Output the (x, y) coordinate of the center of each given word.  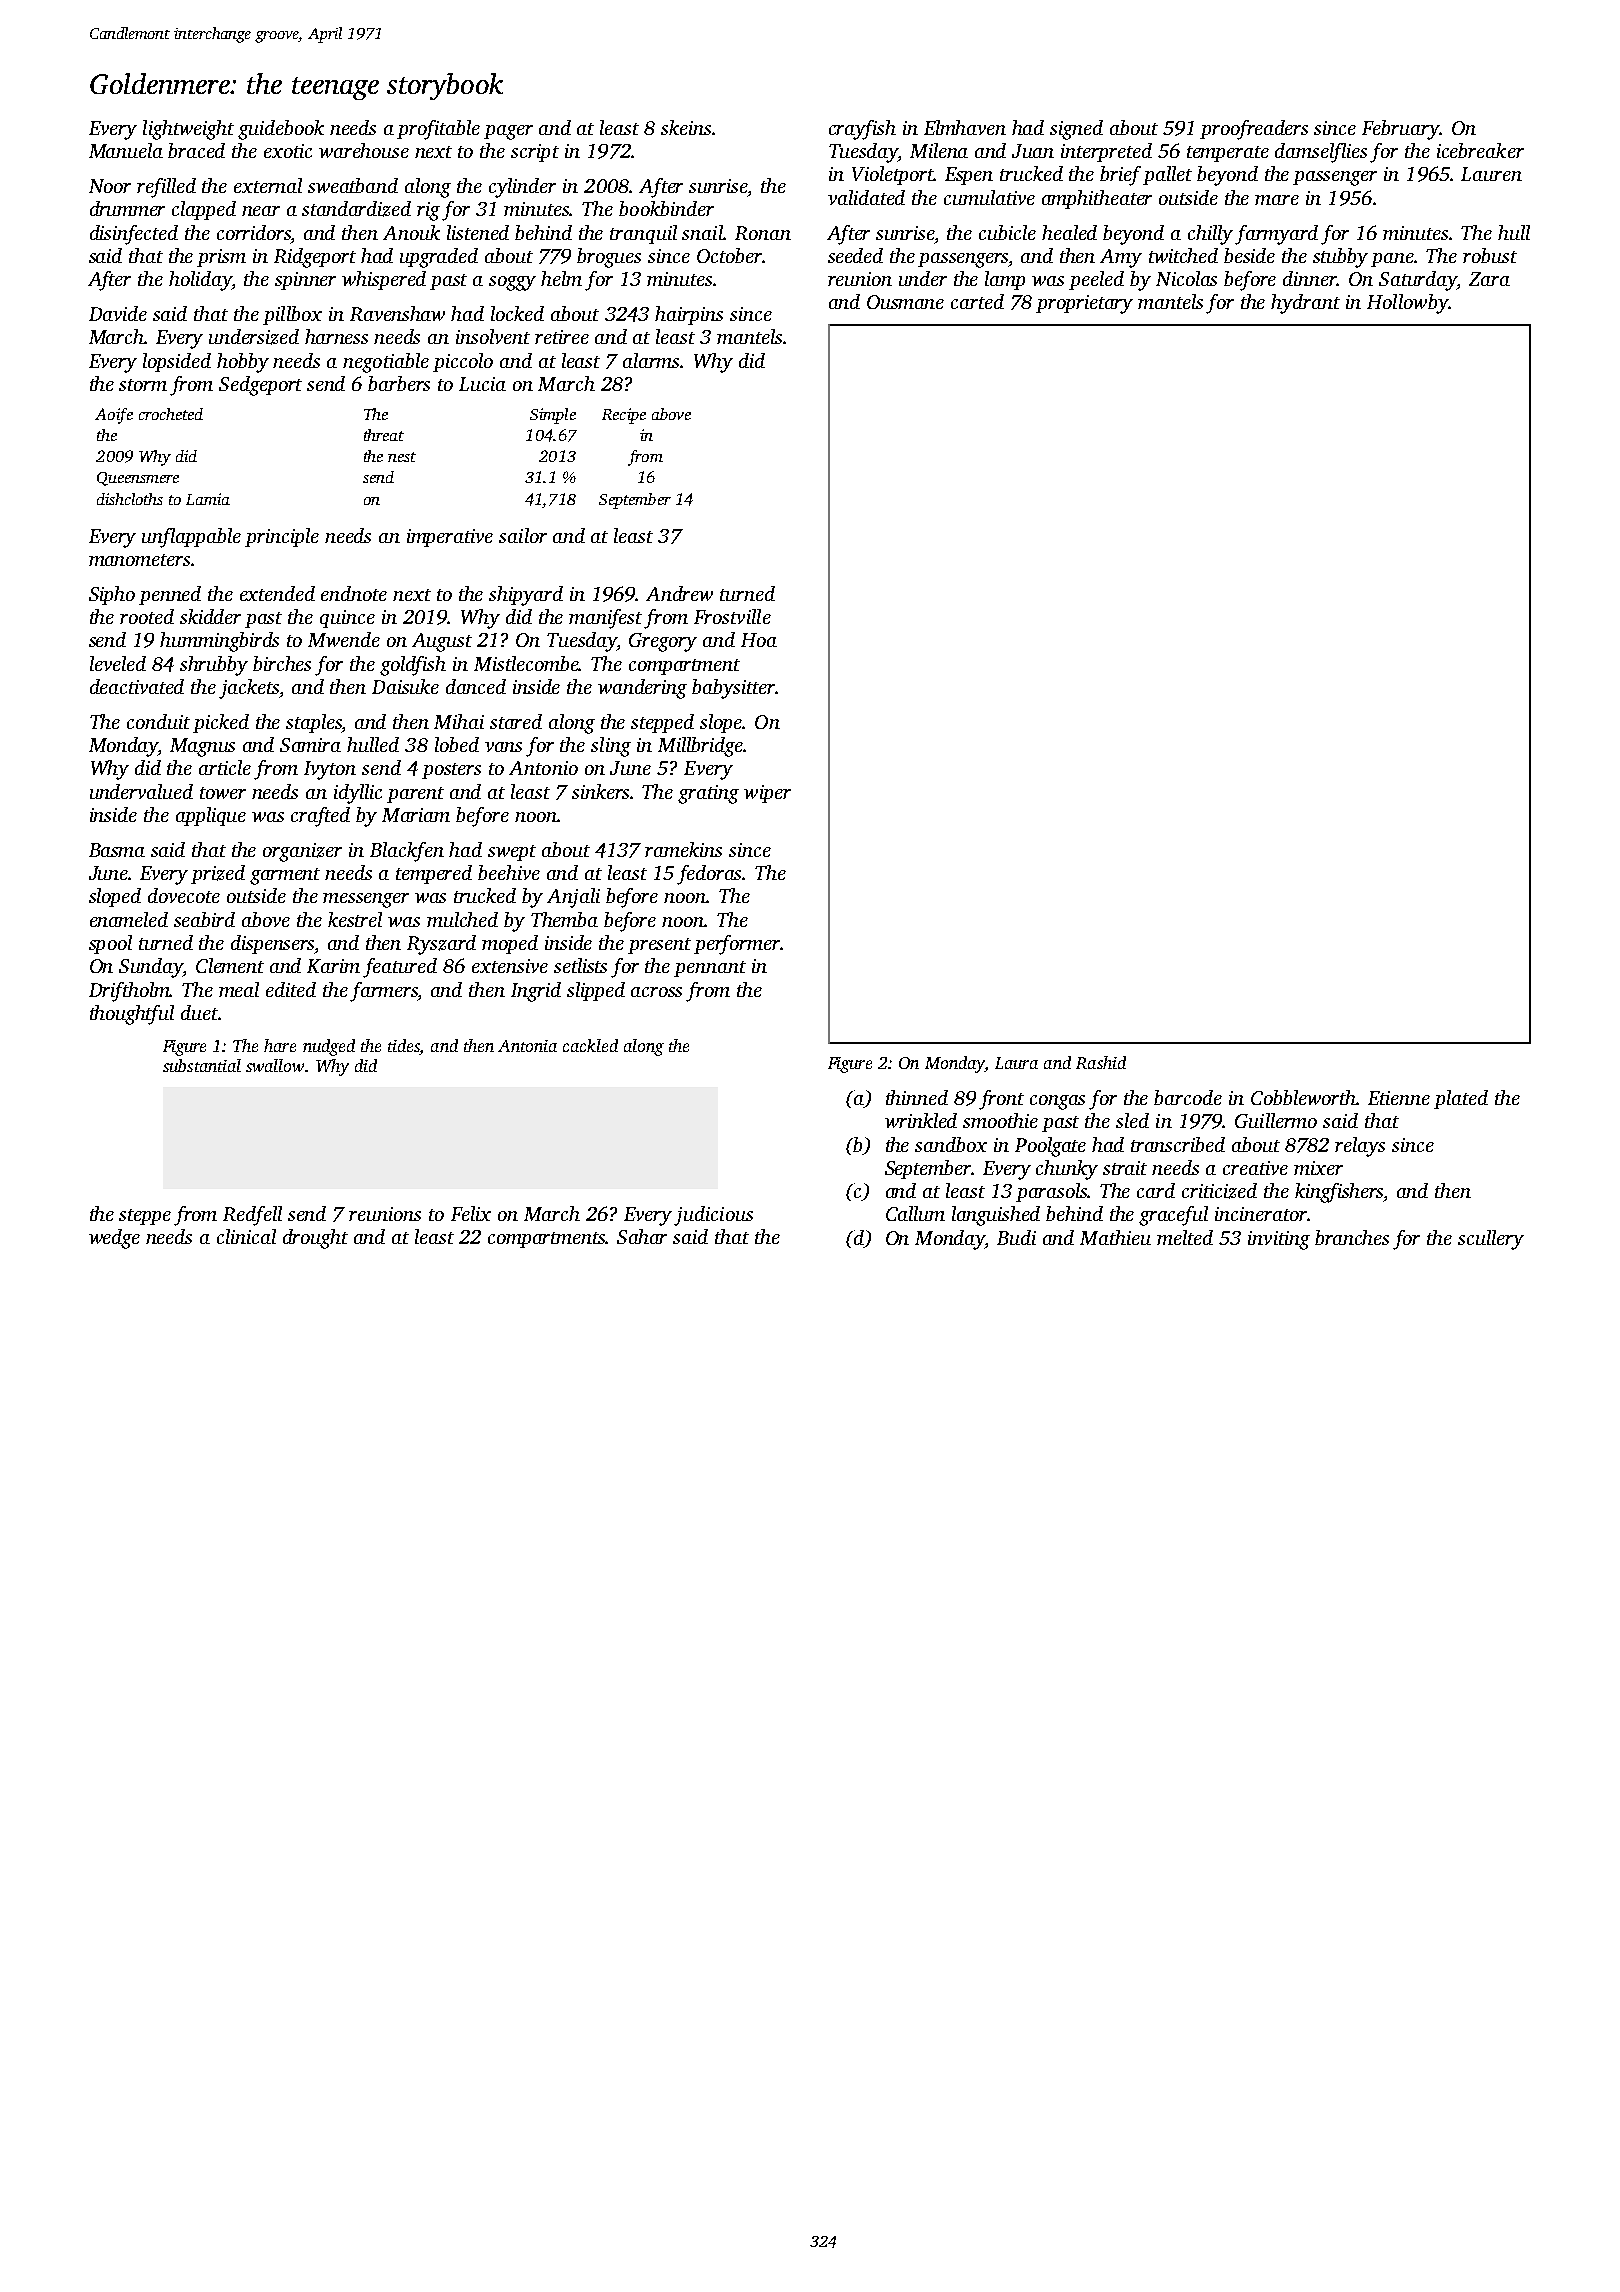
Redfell (252, 1216)
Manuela (126, 150)
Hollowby (1407, 304)
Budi (1016, 1237)
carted (977, 301)
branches (1352, 1237)
